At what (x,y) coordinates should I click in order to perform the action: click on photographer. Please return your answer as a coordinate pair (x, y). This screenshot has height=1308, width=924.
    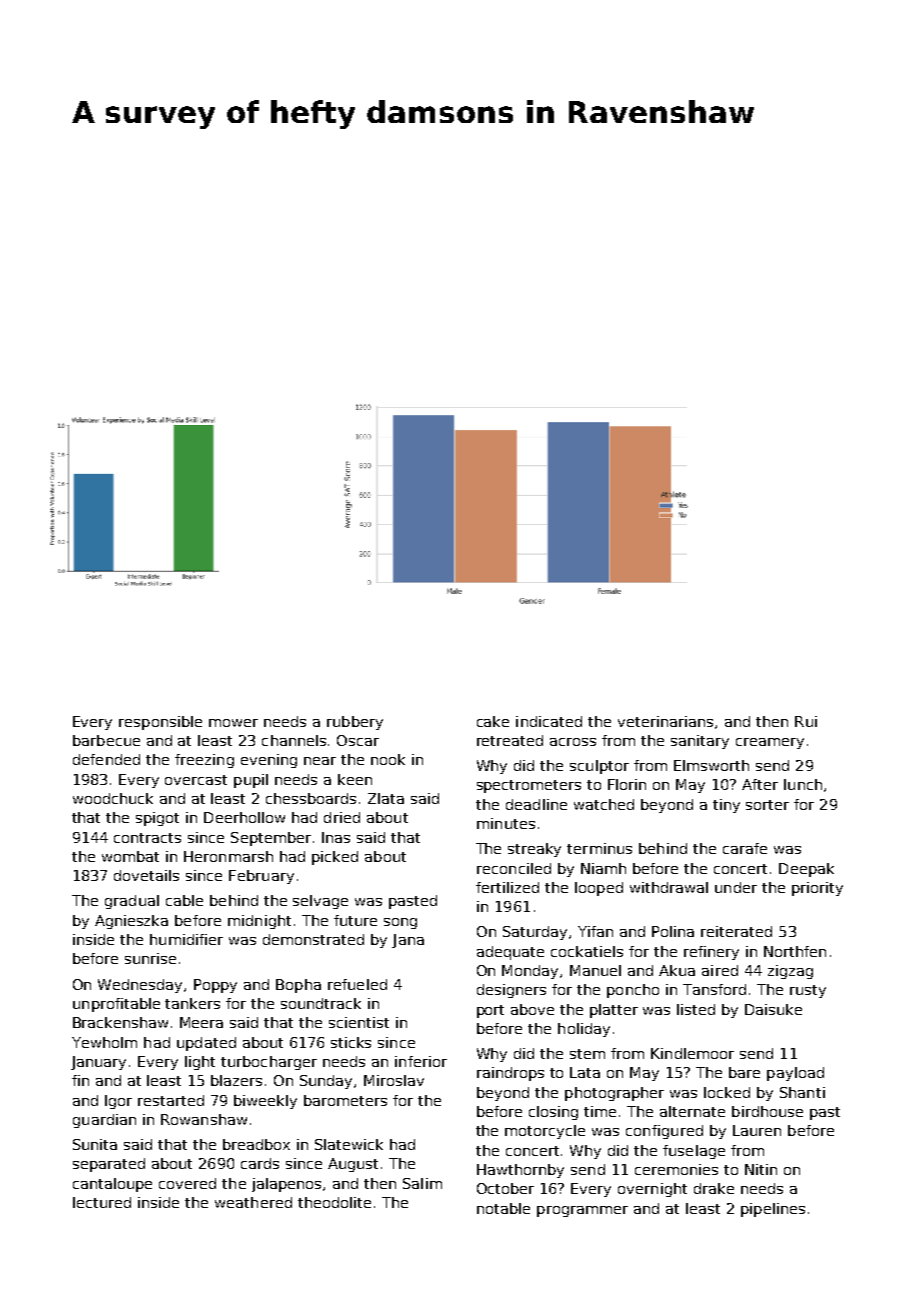
    Looking at the image, I should click on (614, 1094).
